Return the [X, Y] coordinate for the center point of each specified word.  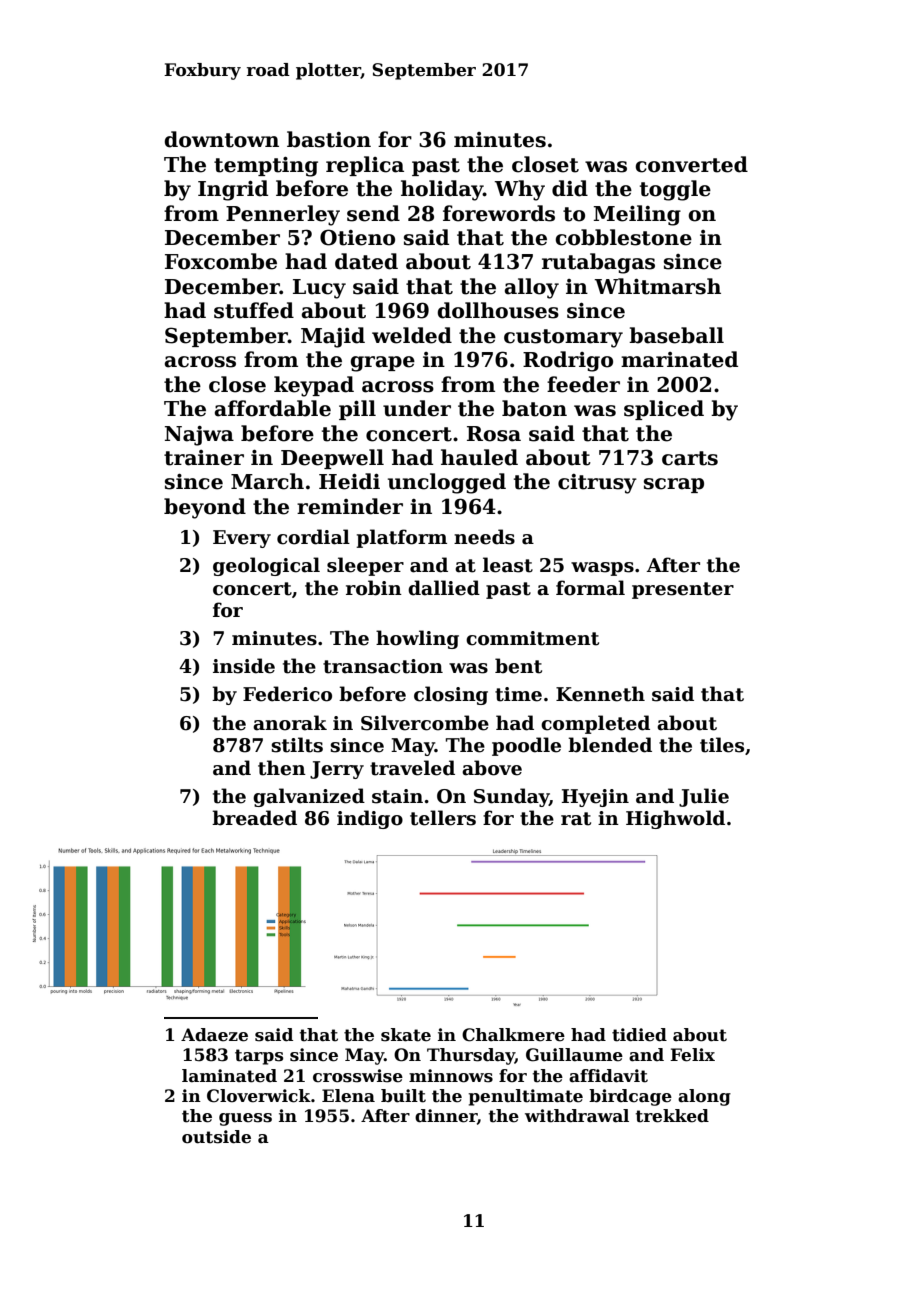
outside [216, 1137]
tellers [443, 818]
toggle [675, 190]
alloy [532, 288]
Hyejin [595, 798]
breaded [254, 818]
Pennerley [283, 215]
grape [382, 364]
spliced [664, 410]
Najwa [199, 436]
